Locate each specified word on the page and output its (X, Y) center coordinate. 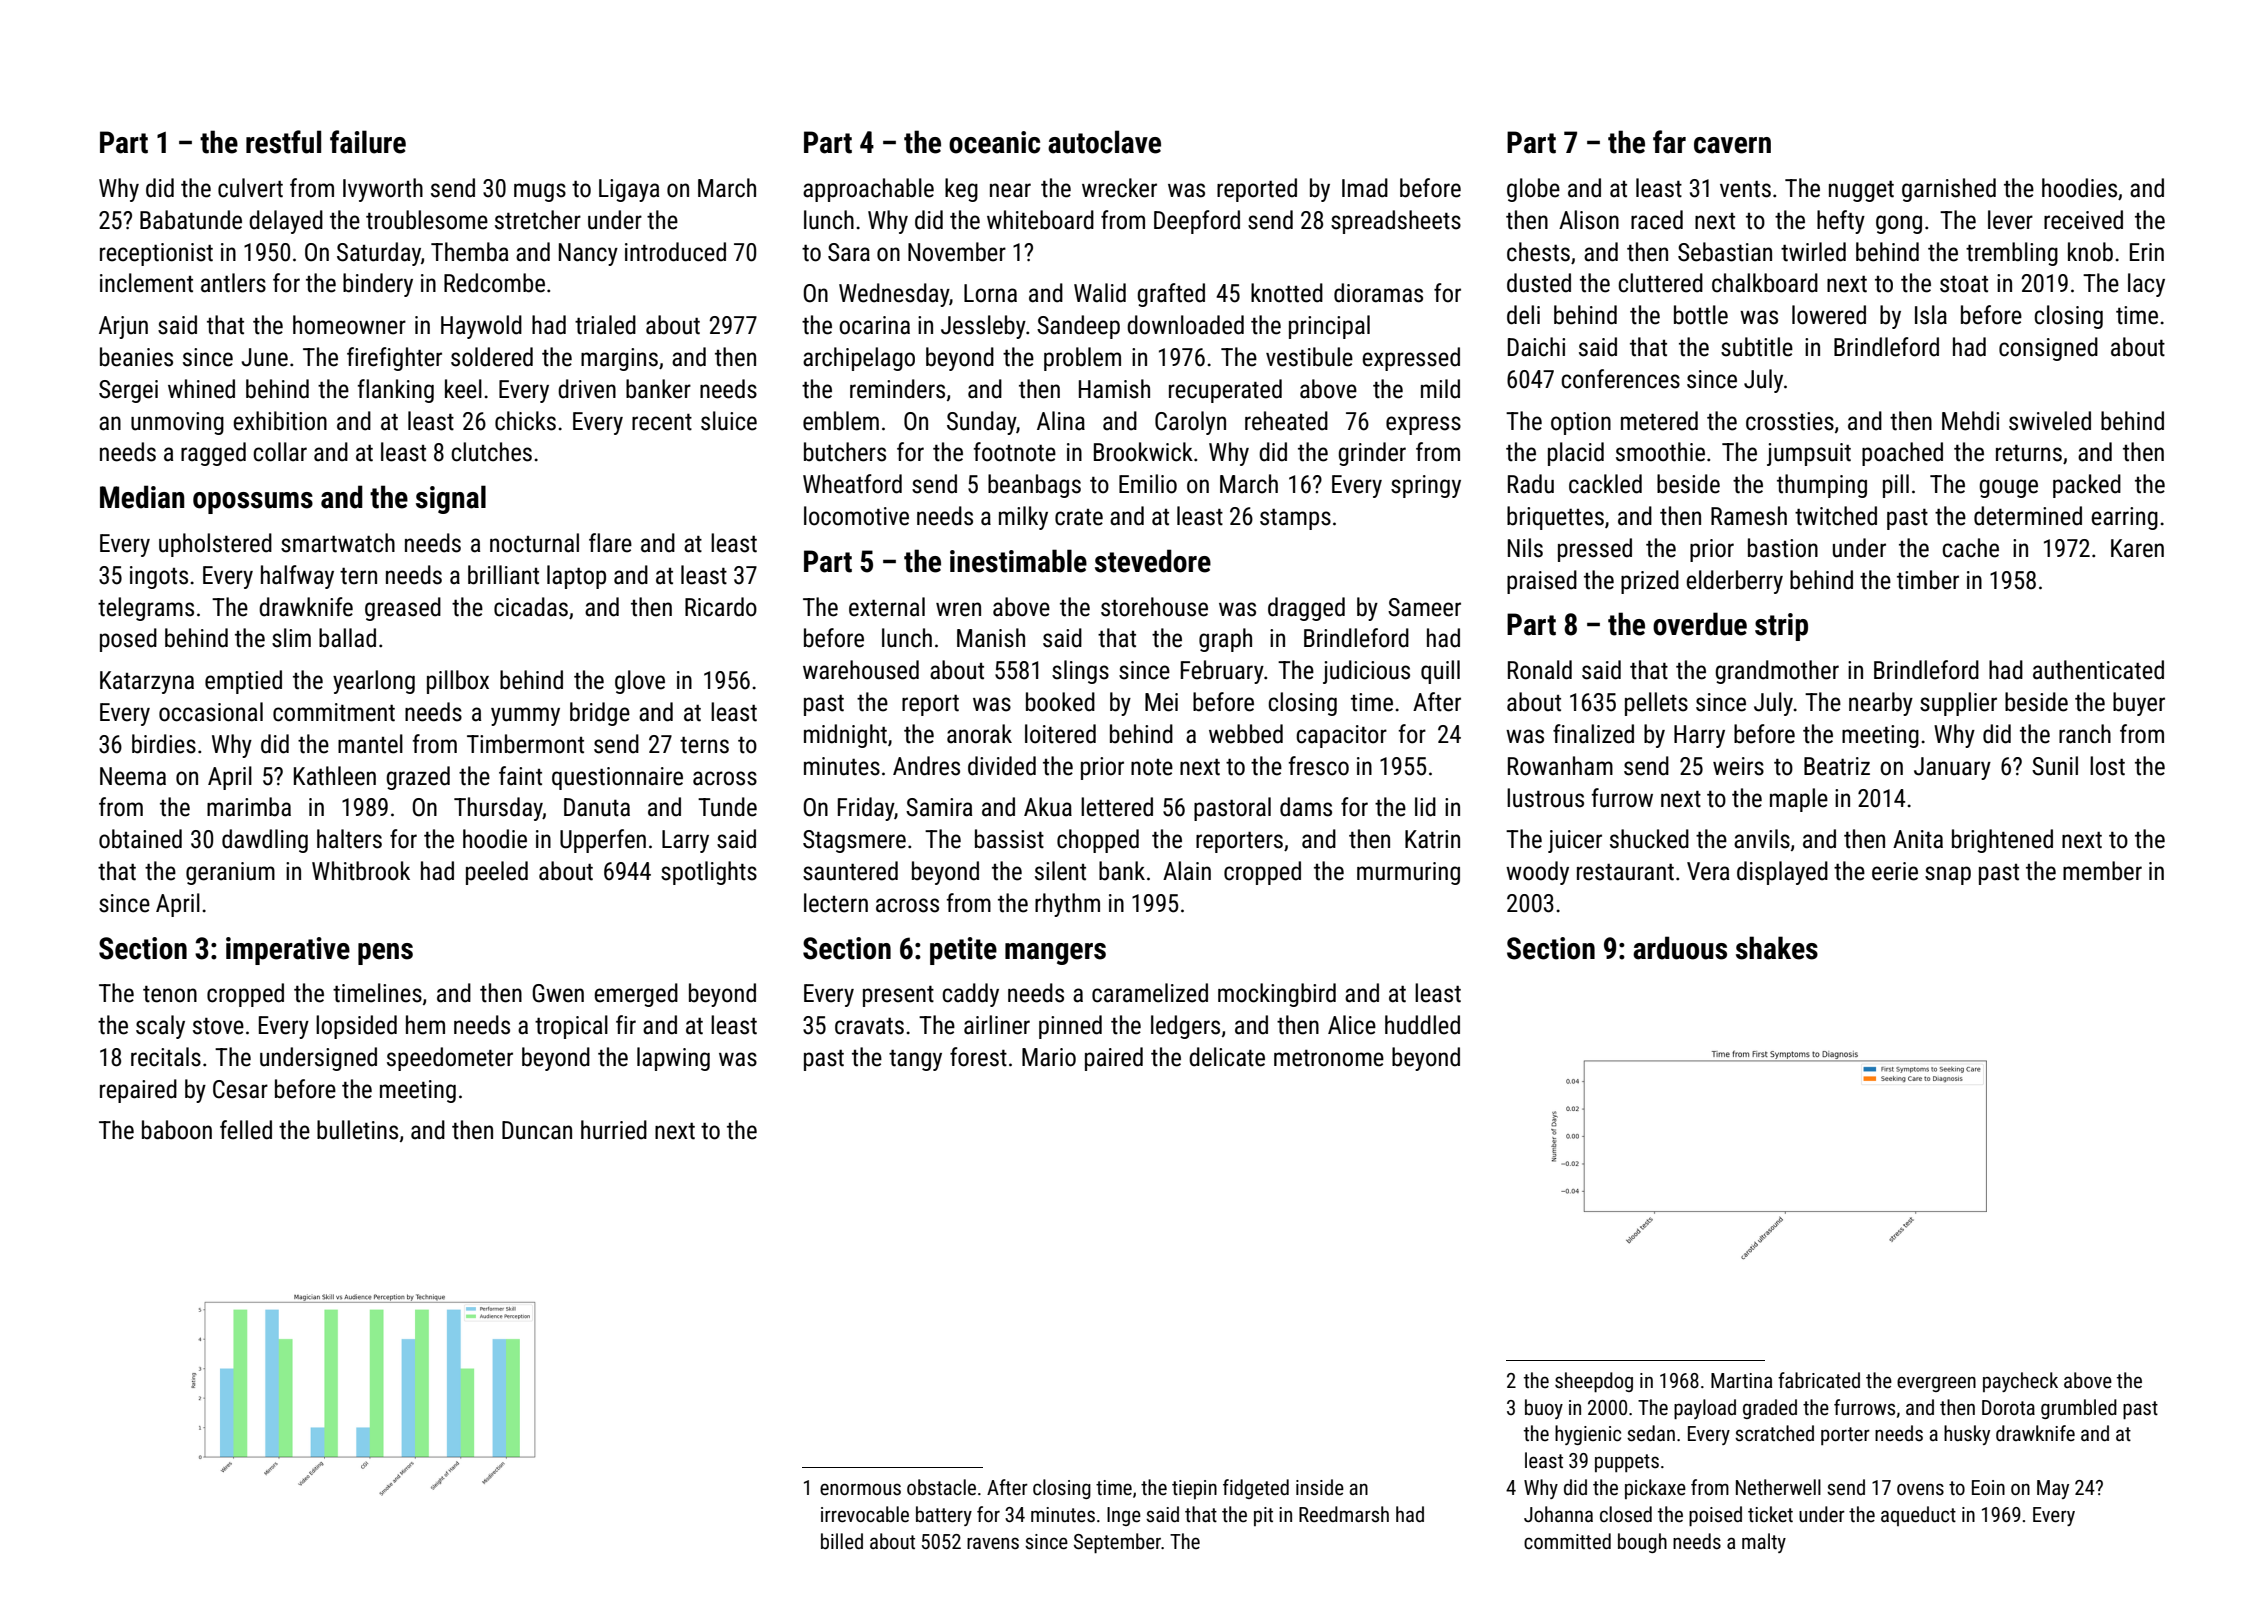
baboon (177, 1130)
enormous (860, 1489)
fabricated (1819, 1380)
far (1669, 142)
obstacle (941, 1487)
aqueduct (1918, 1516)
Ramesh (1749, 516)
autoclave (1104, 142)
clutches (491, 452)
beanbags (1034, 486)
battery (944, 1516)
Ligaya (629, 190)
